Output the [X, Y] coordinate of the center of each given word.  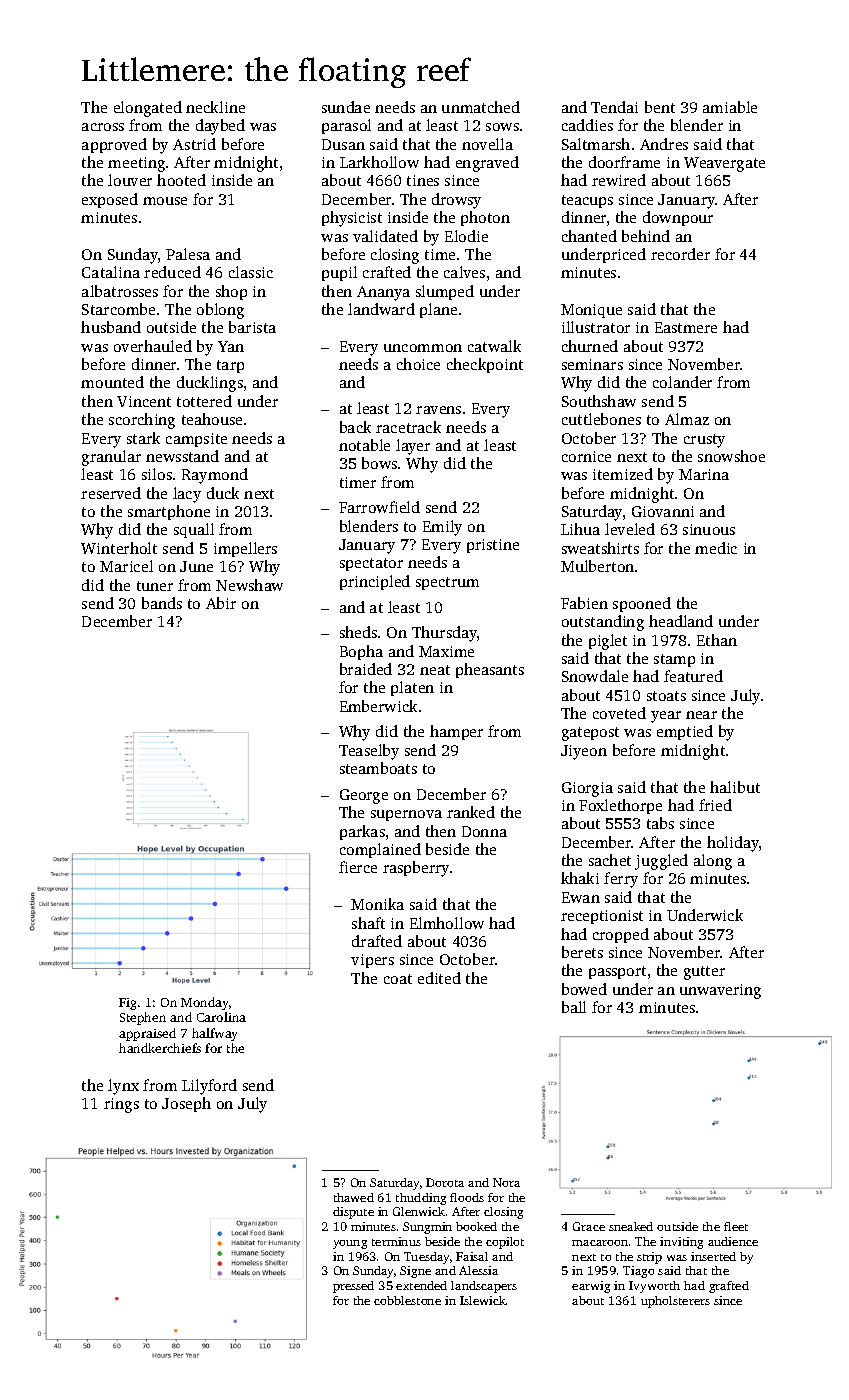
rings [121, 1105]
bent [660, 107]
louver [130, 180]
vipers [372, 961]
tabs [660, 823]
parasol [346, 126]
